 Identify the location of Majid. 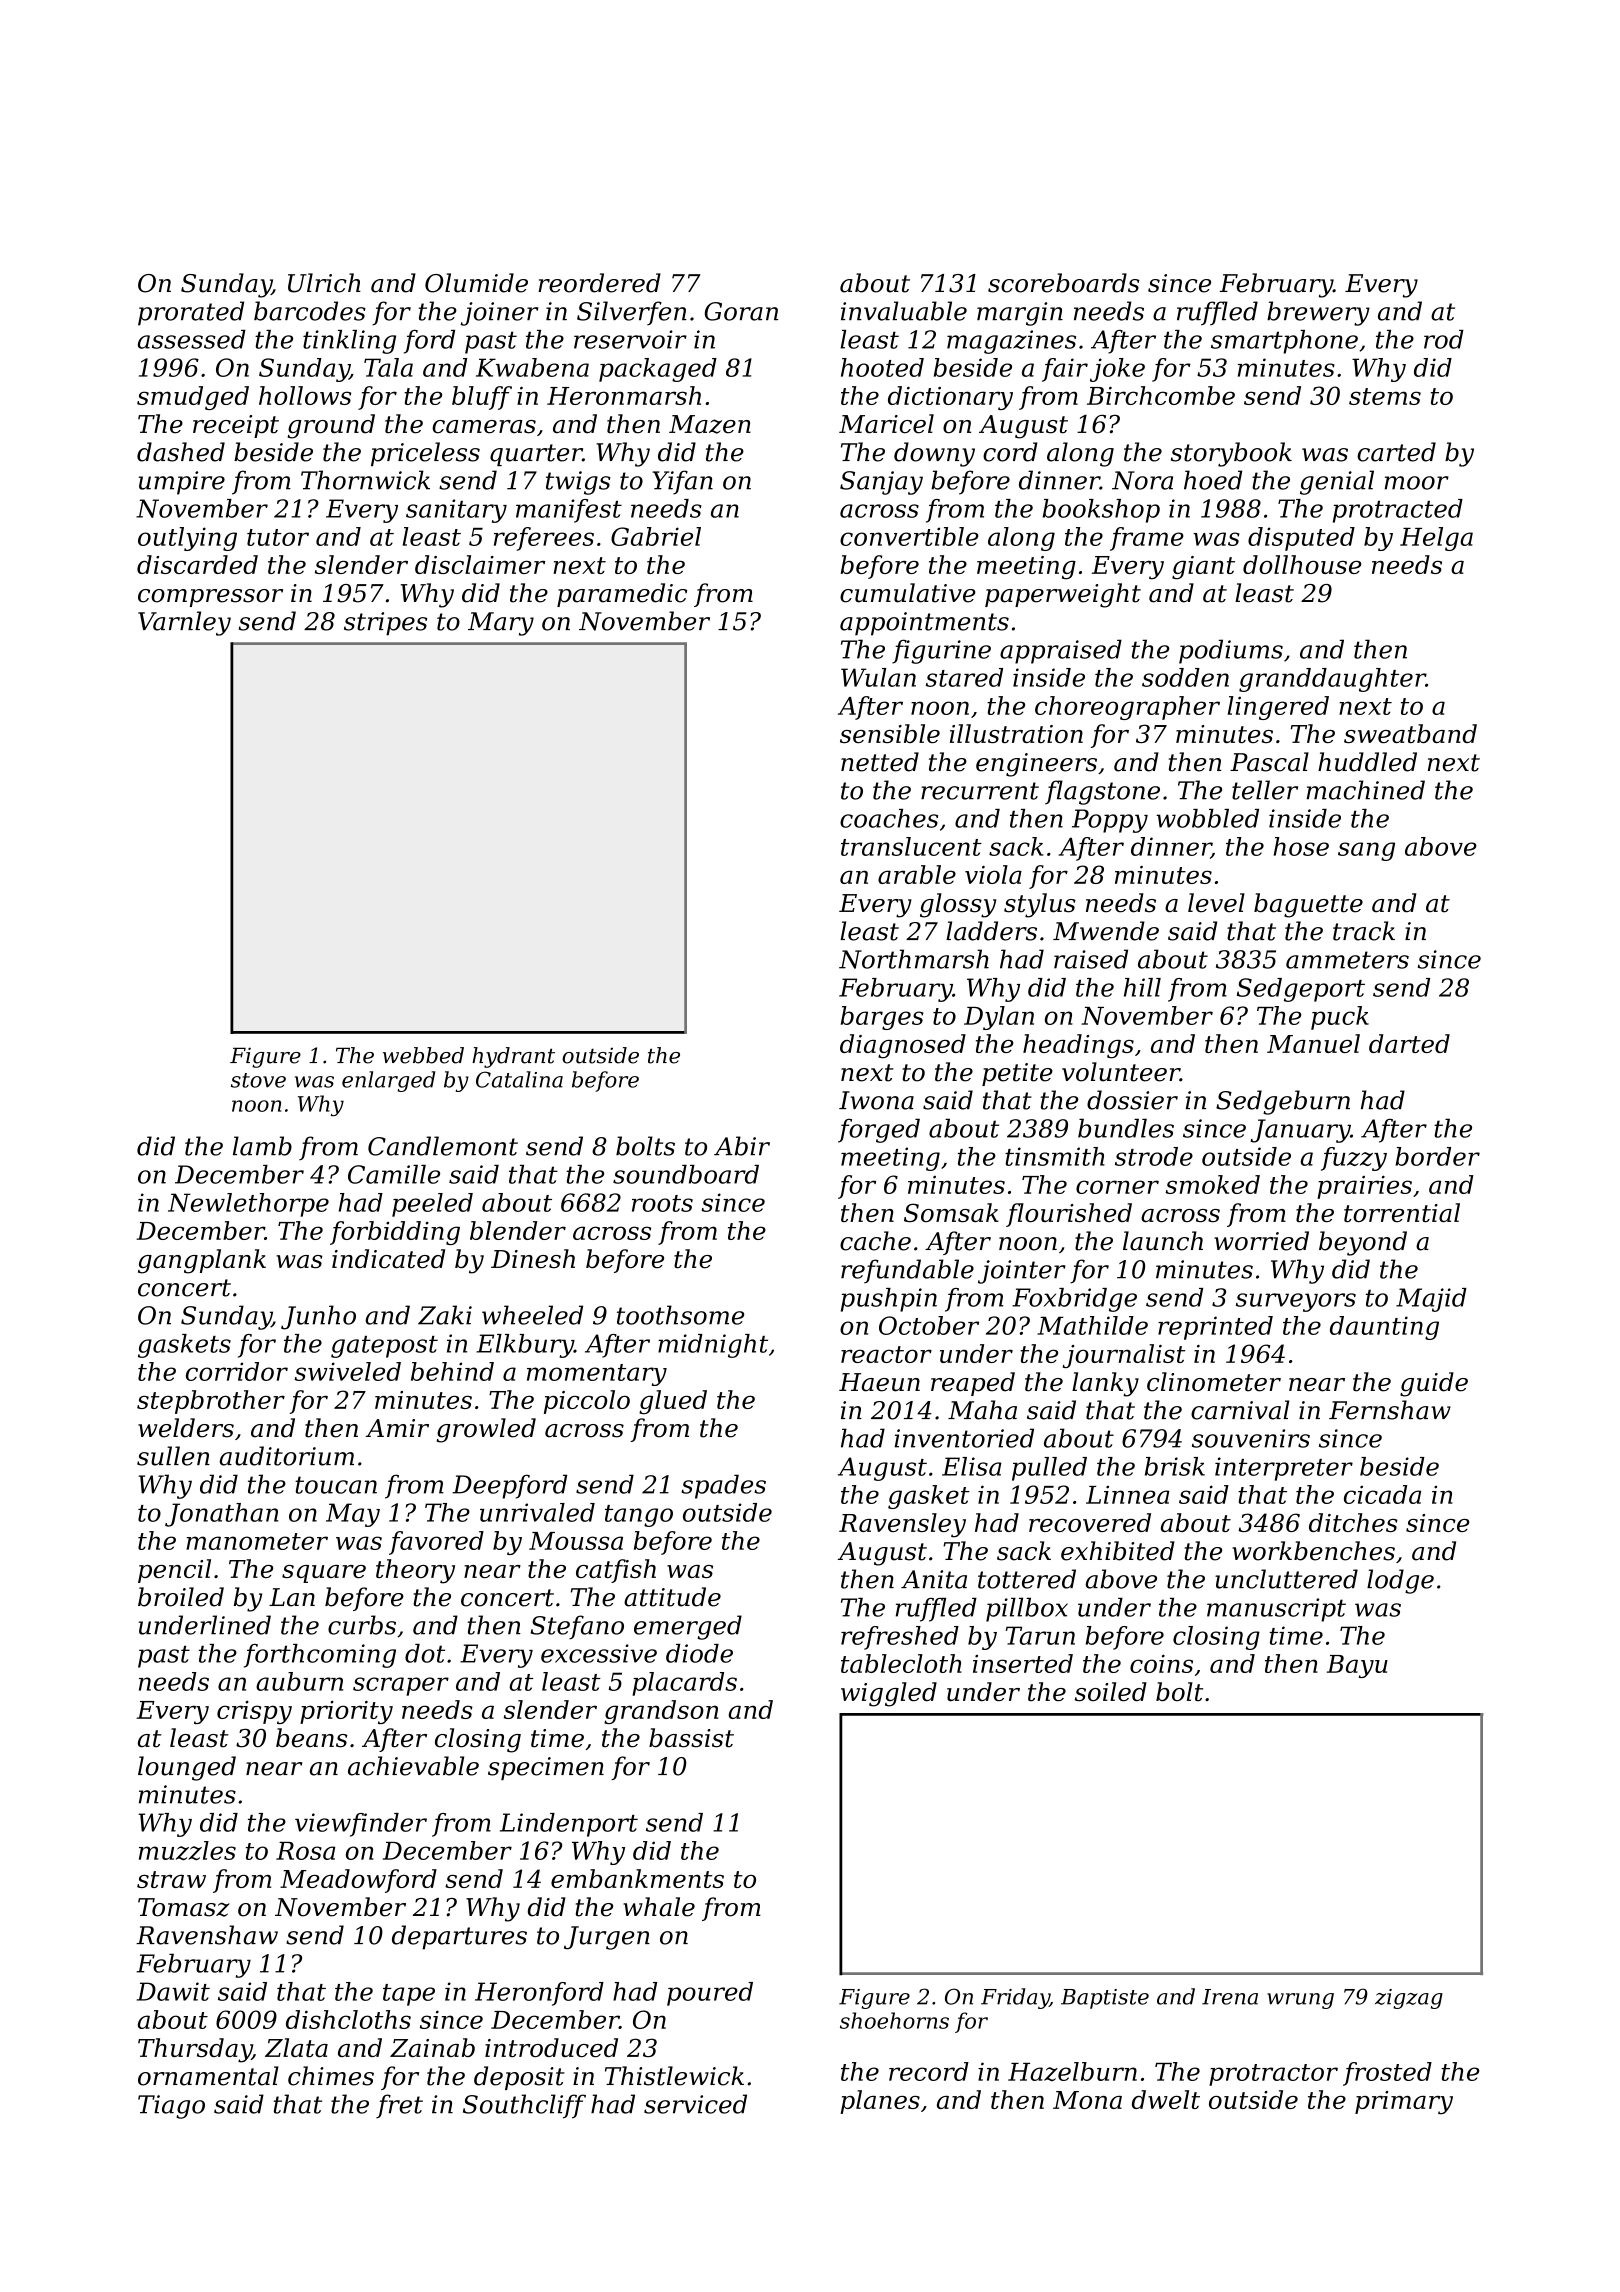
(1431, 1300).
